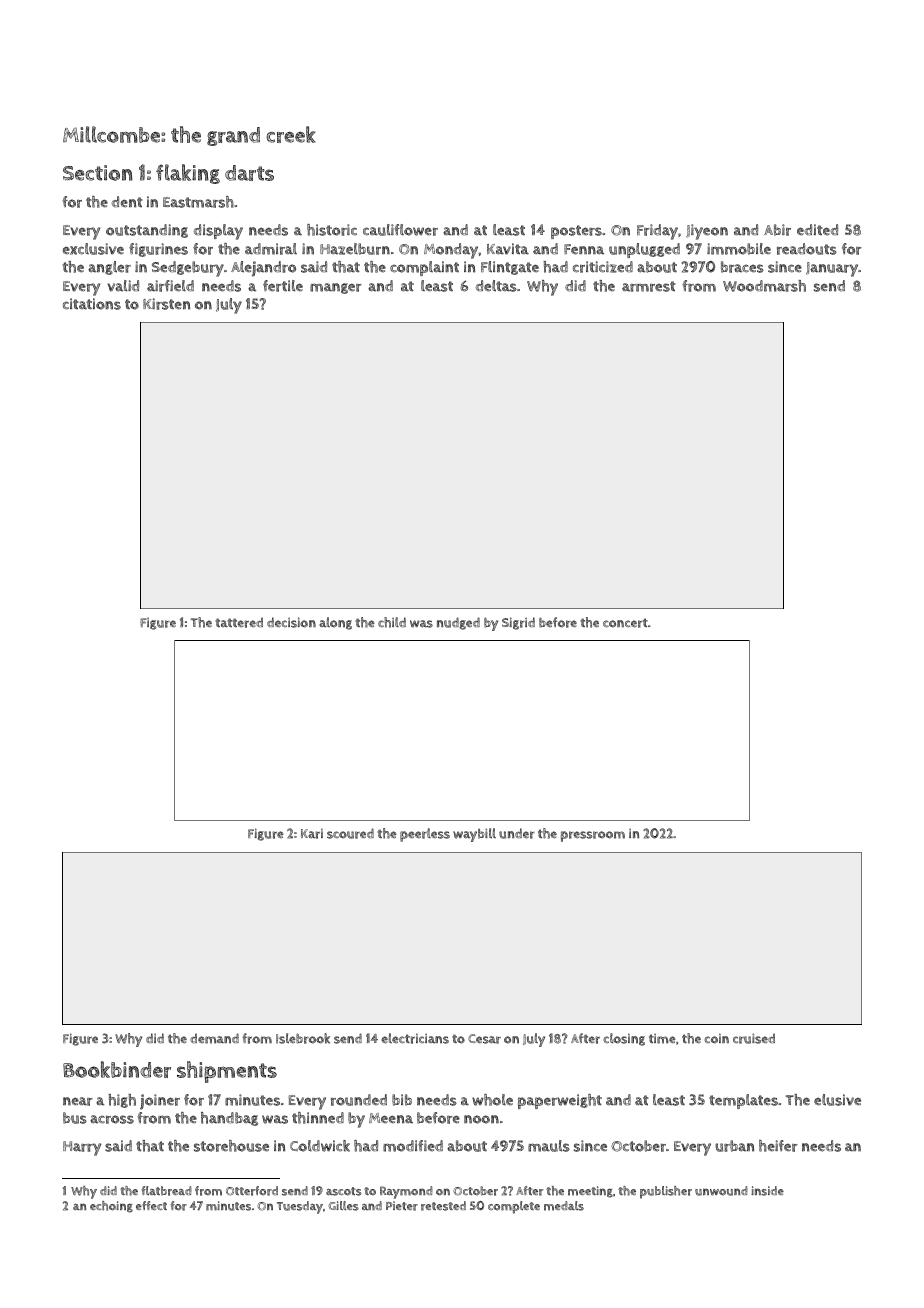 Image resolution: width=924 pixels, height=1308 pixels. Describe the element at coordinates (127, 202) in the screenshot. I see `dent` at that location.
